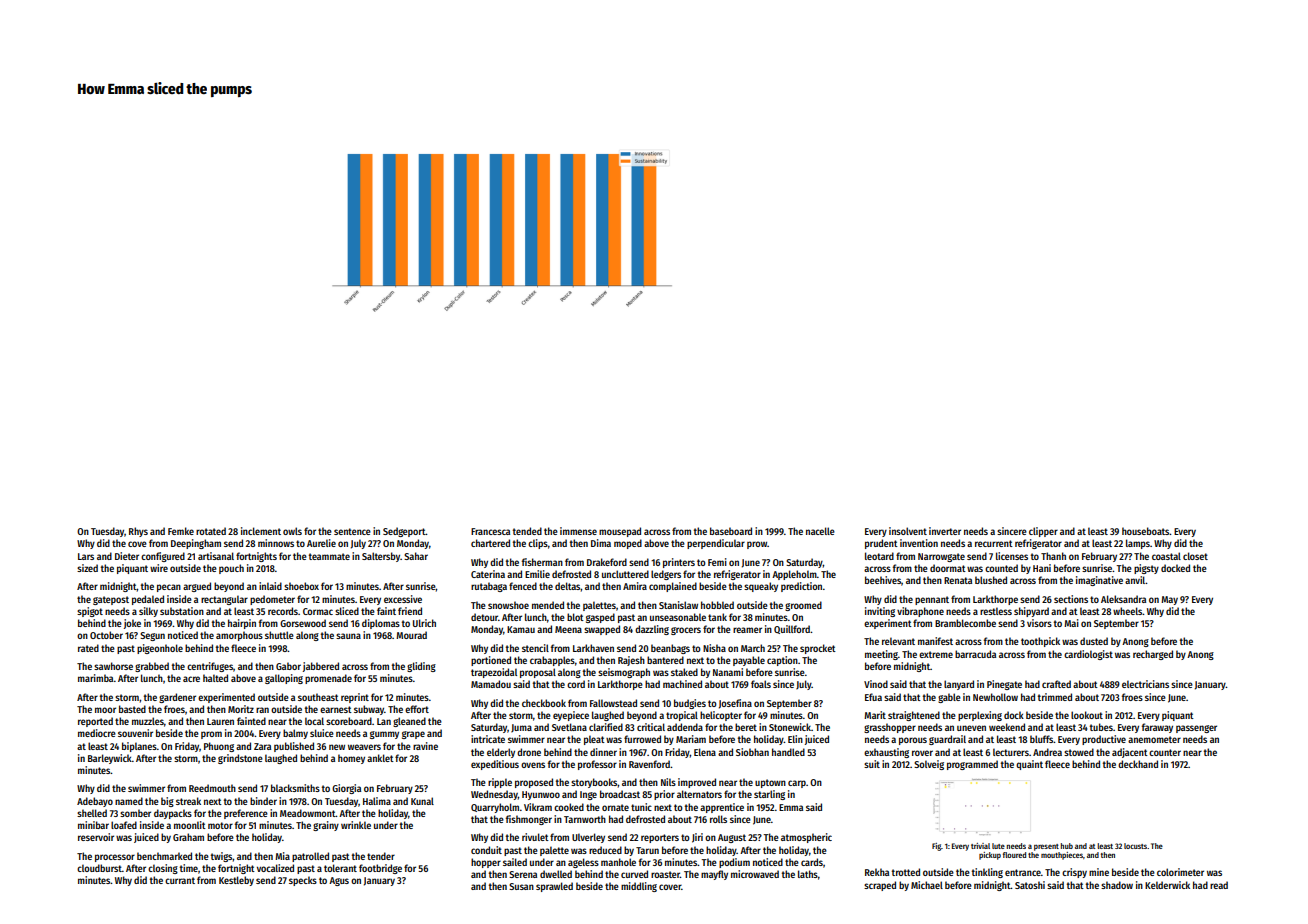 The width and height of the screenshot is (1308, 924). Describe the element at coordinates (932, 600) in the screenshot. I see `pennant` at that location.
